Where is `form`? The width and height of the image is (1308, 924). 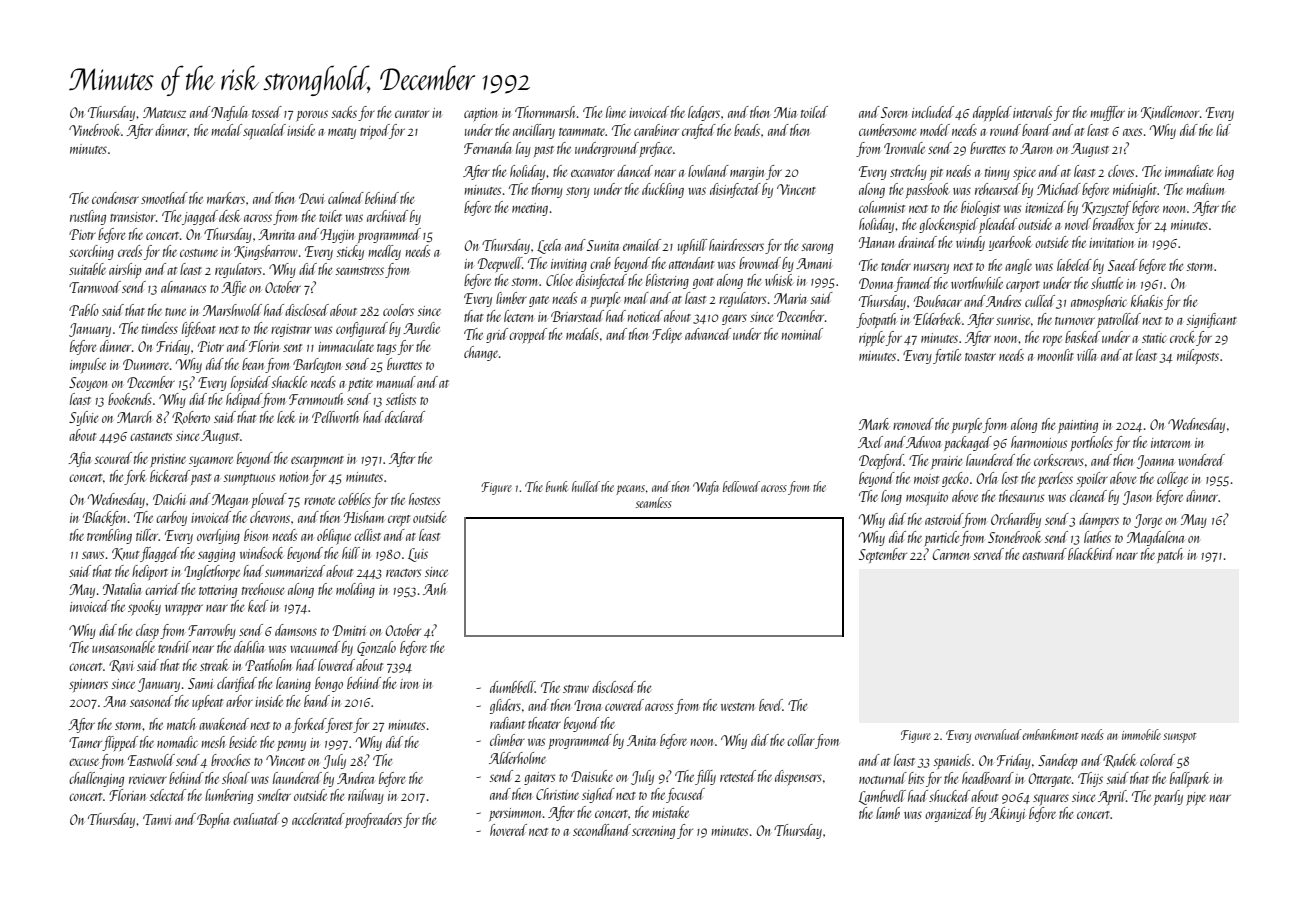
form is located at coordinates (995, 425).
